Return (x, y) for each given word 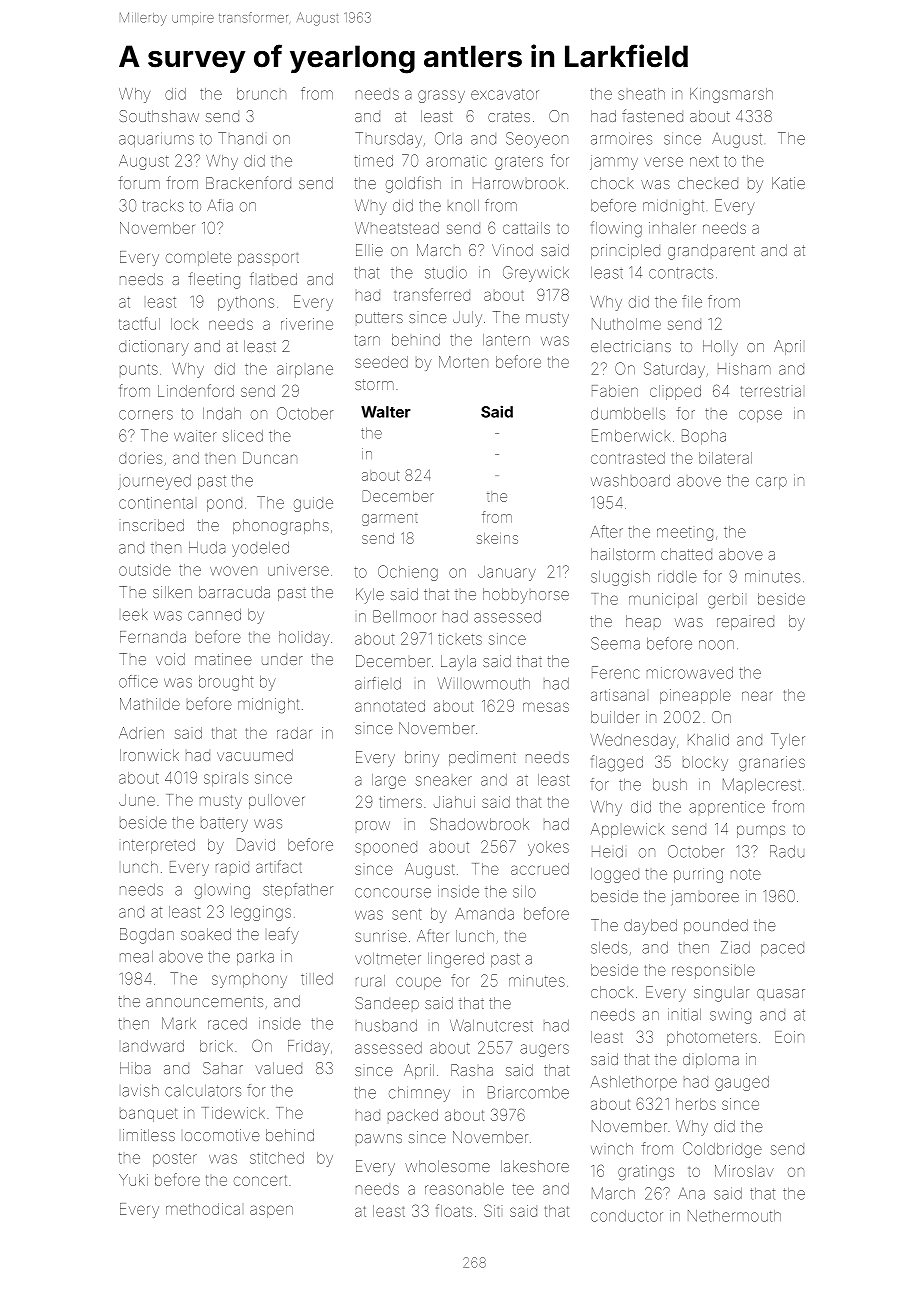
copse (760, 416)
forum (139, 182)
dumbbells (628, 414)
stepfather (298, 890)
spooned (386, 848)
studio (446, 272)
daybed (650, 927)
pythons (246, 303)
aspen (271, 1211)
